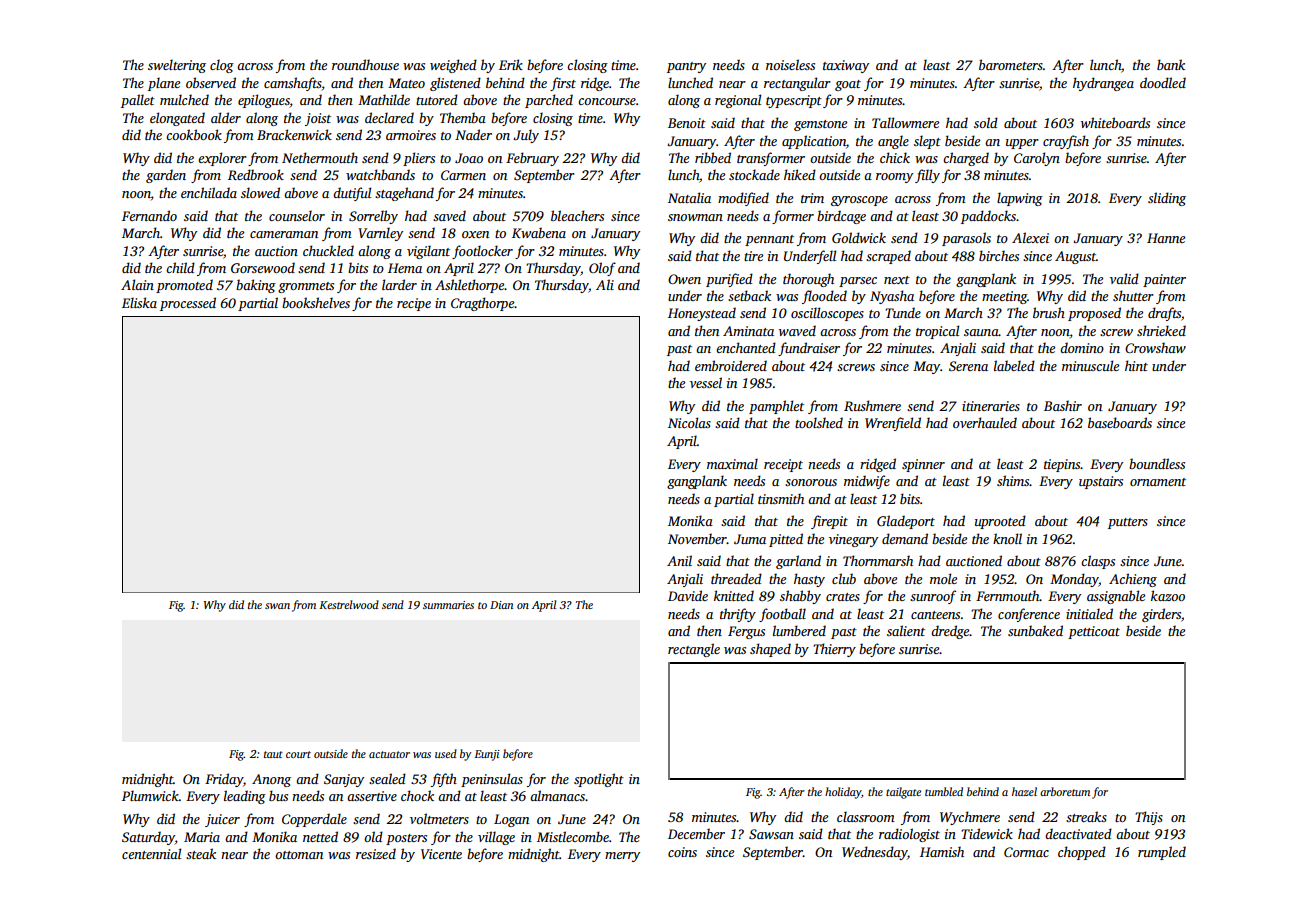 Image resolution: width=1308 pixels, height=924 pixels. Describe the element at coordinates (139, 302) in the page. I see `Eliska` at that location.
